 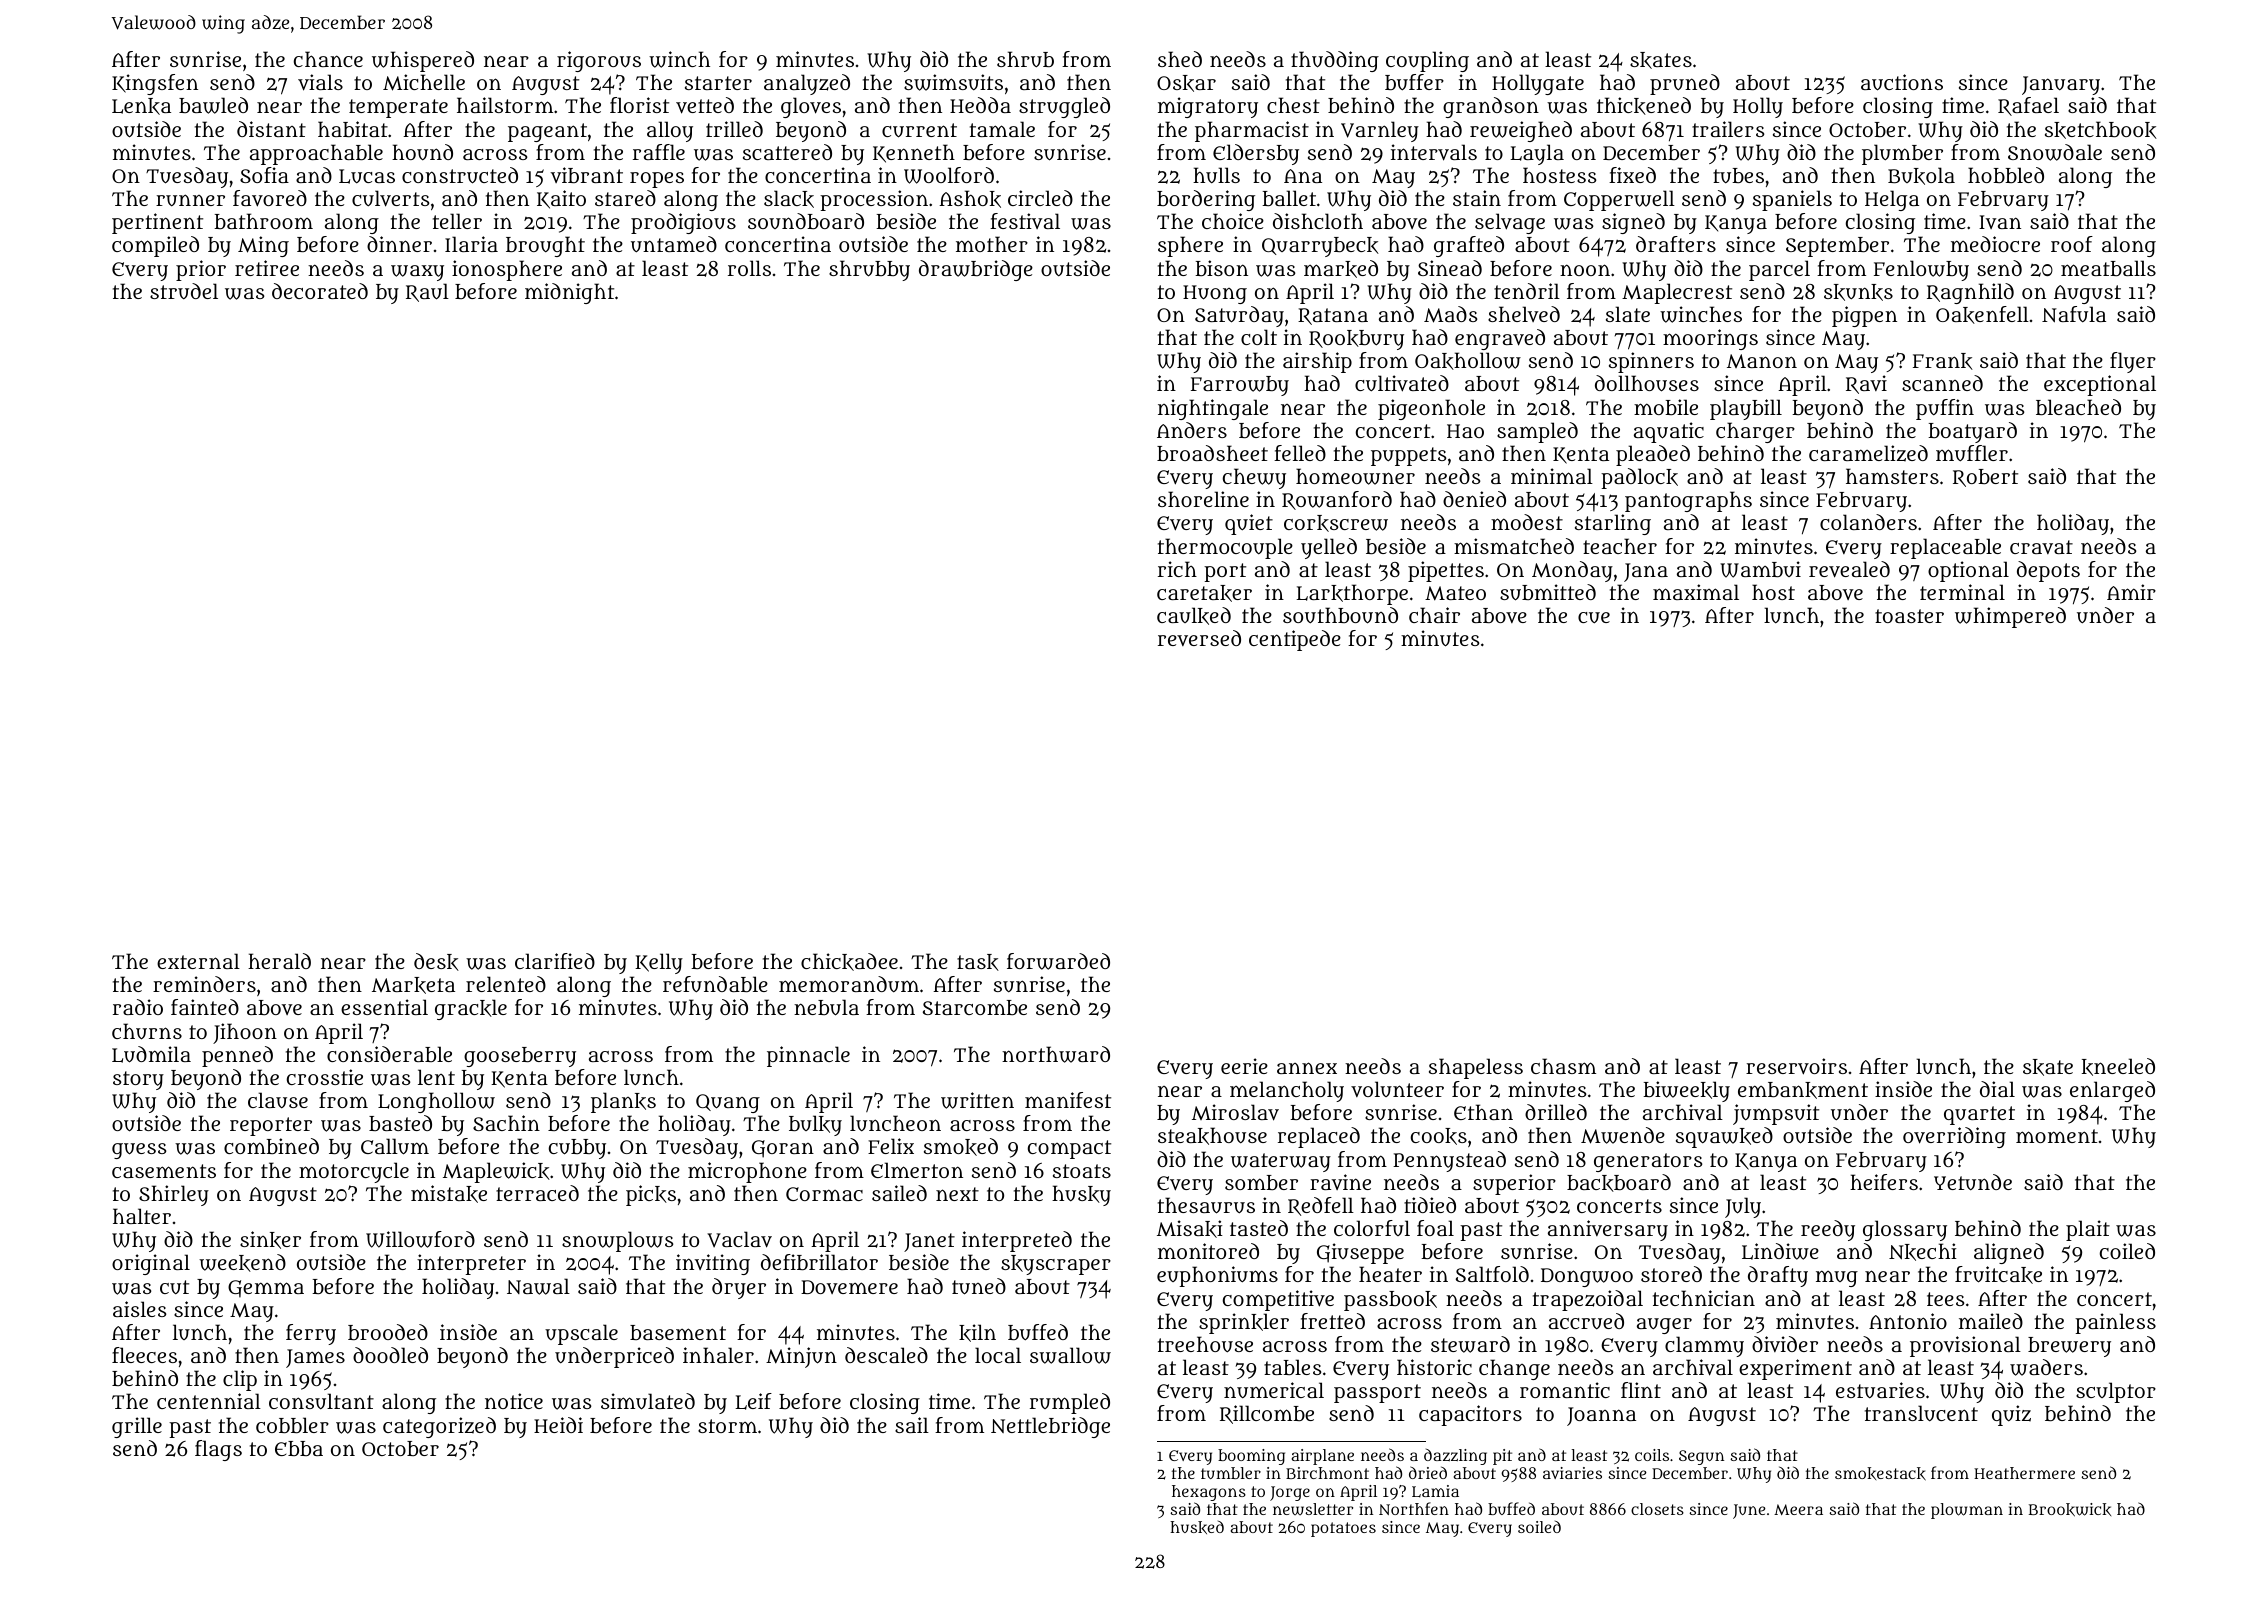 I want to click on bathroom, so click(x=263, y=221).
